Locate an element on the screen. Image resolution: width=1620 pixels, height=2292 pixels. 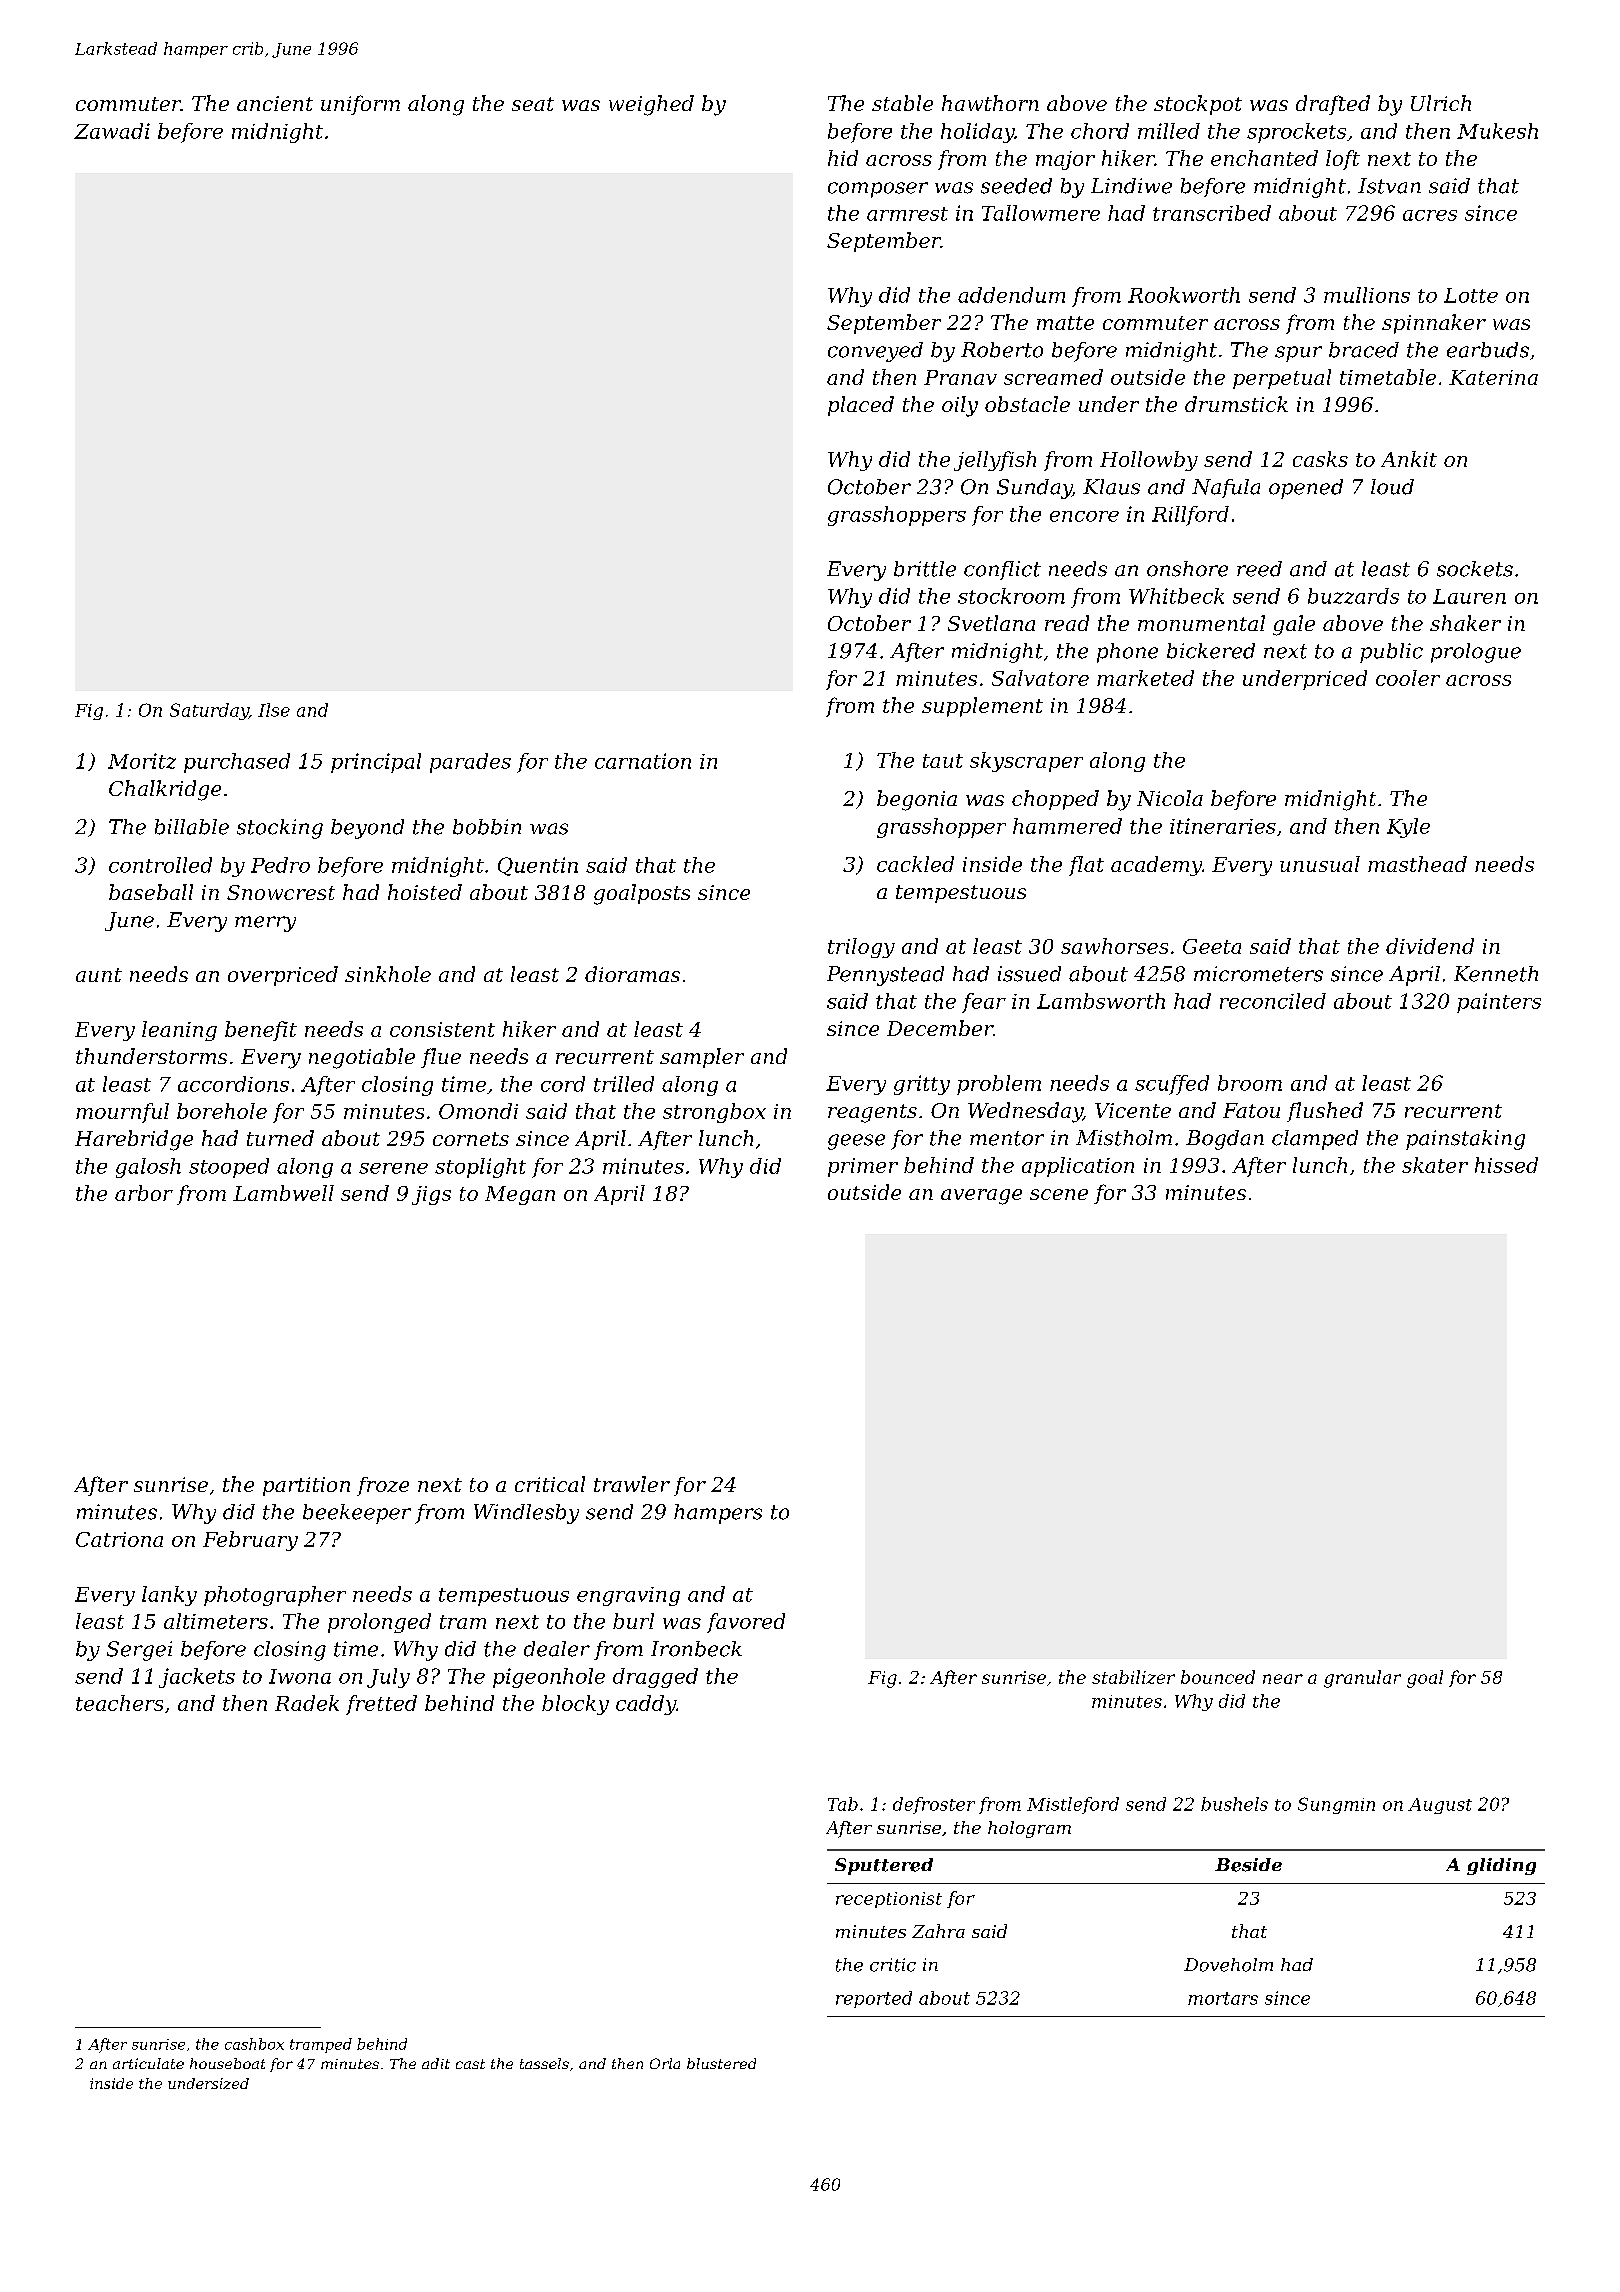
Zawadi is located at coordinates (112, 131).
